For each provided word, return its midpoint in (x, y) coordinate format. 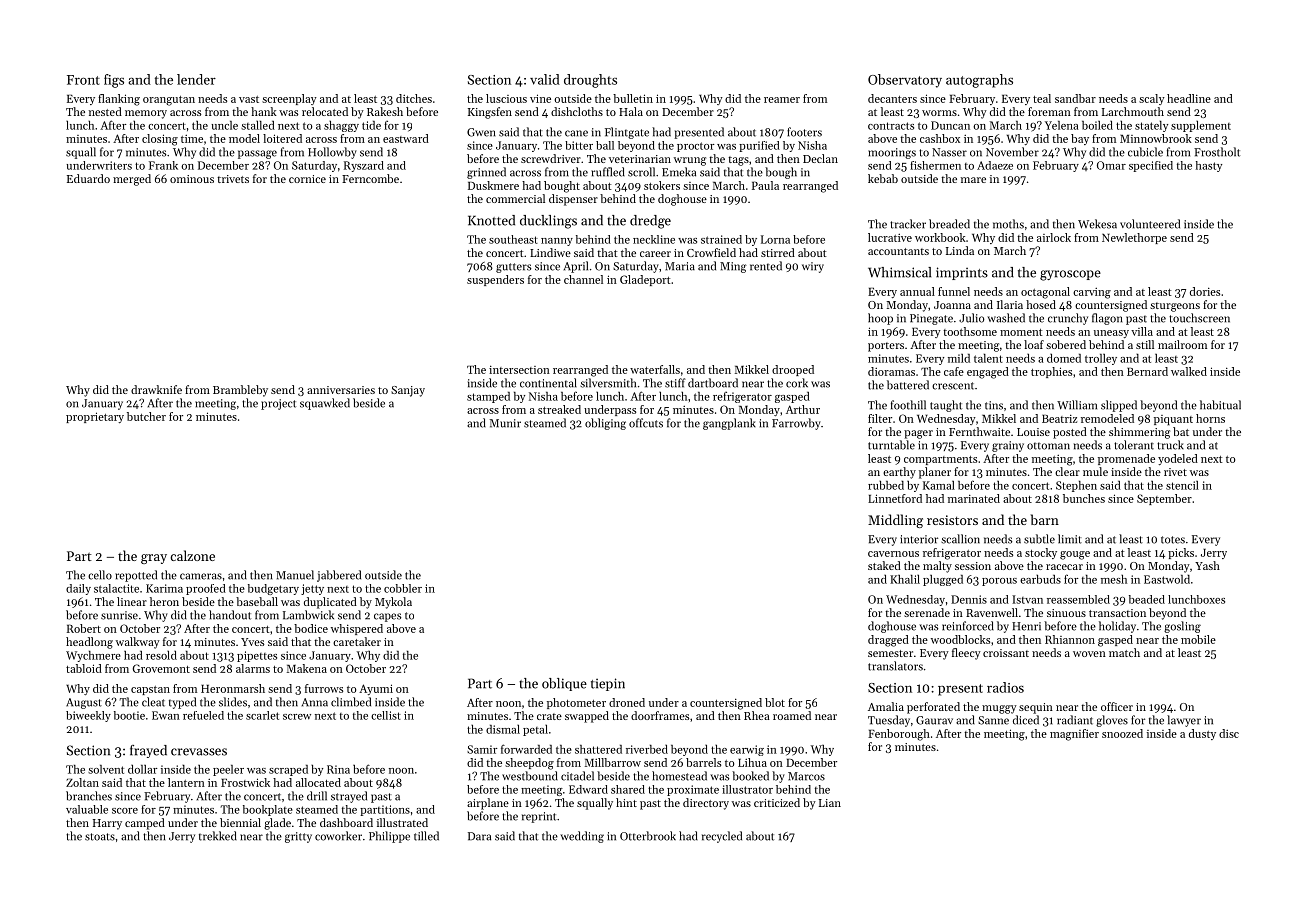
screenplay (289, 99)
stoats (100, 837)
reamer (782, 100)
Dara (479, 836)
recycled (722, 837)
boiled (1097, 125)
